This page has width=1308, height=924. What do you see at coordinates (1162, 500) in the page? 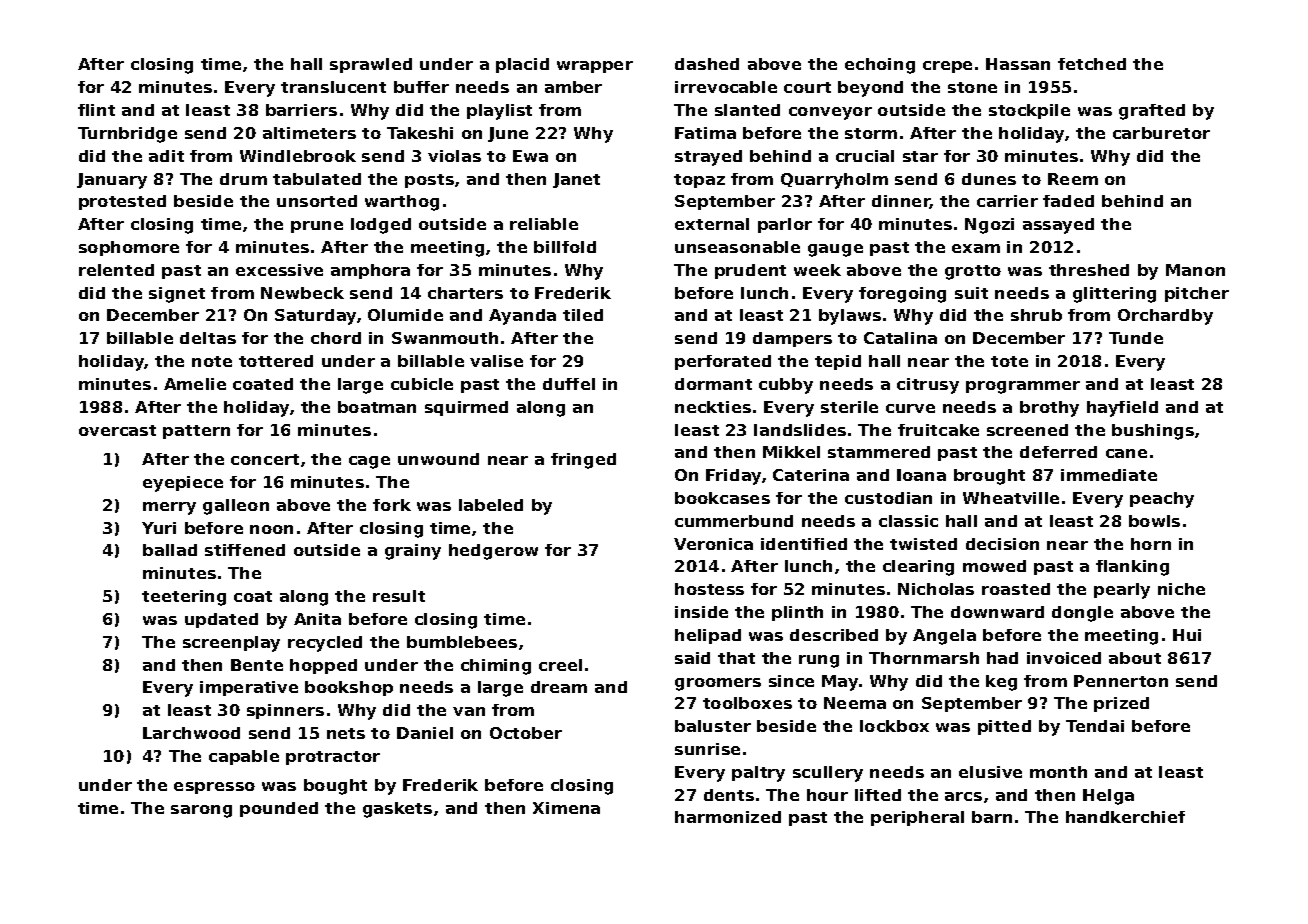
I see `peachy` at bounding box center [1162, 500].
